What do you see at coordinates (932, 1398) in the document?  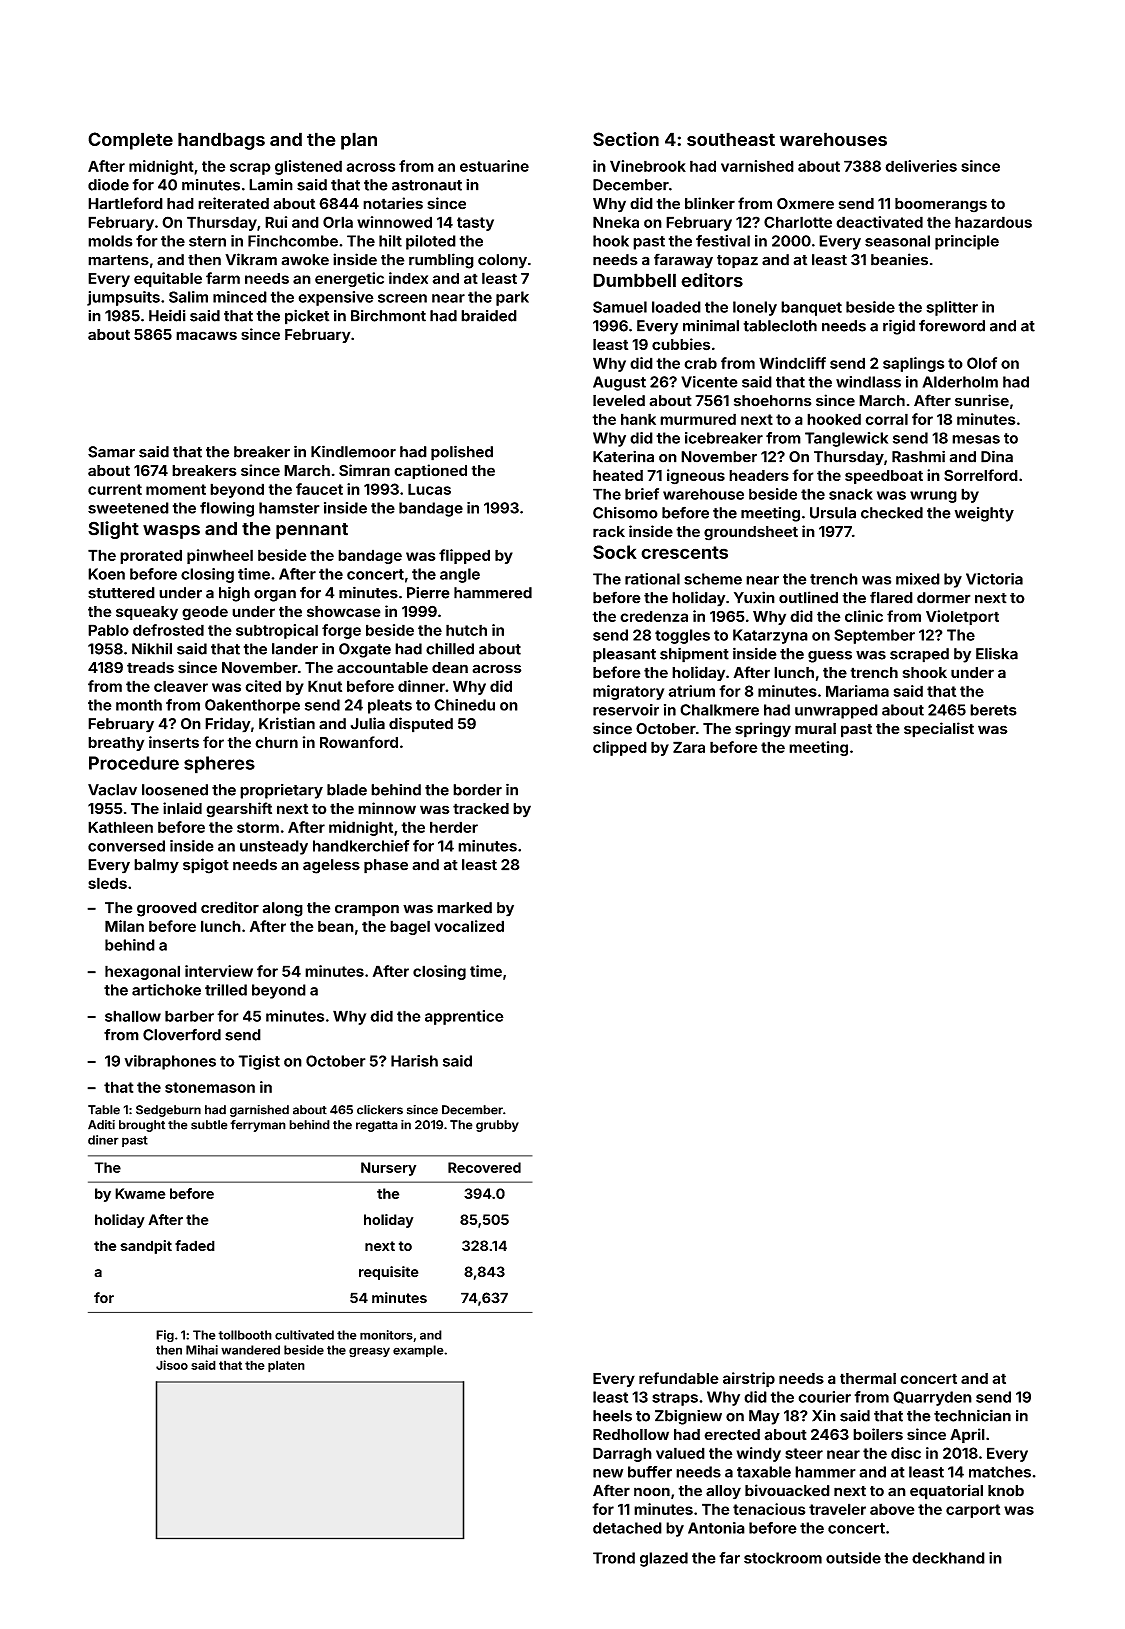 I see `Quarryden` at bounding box center [932, 1398].
